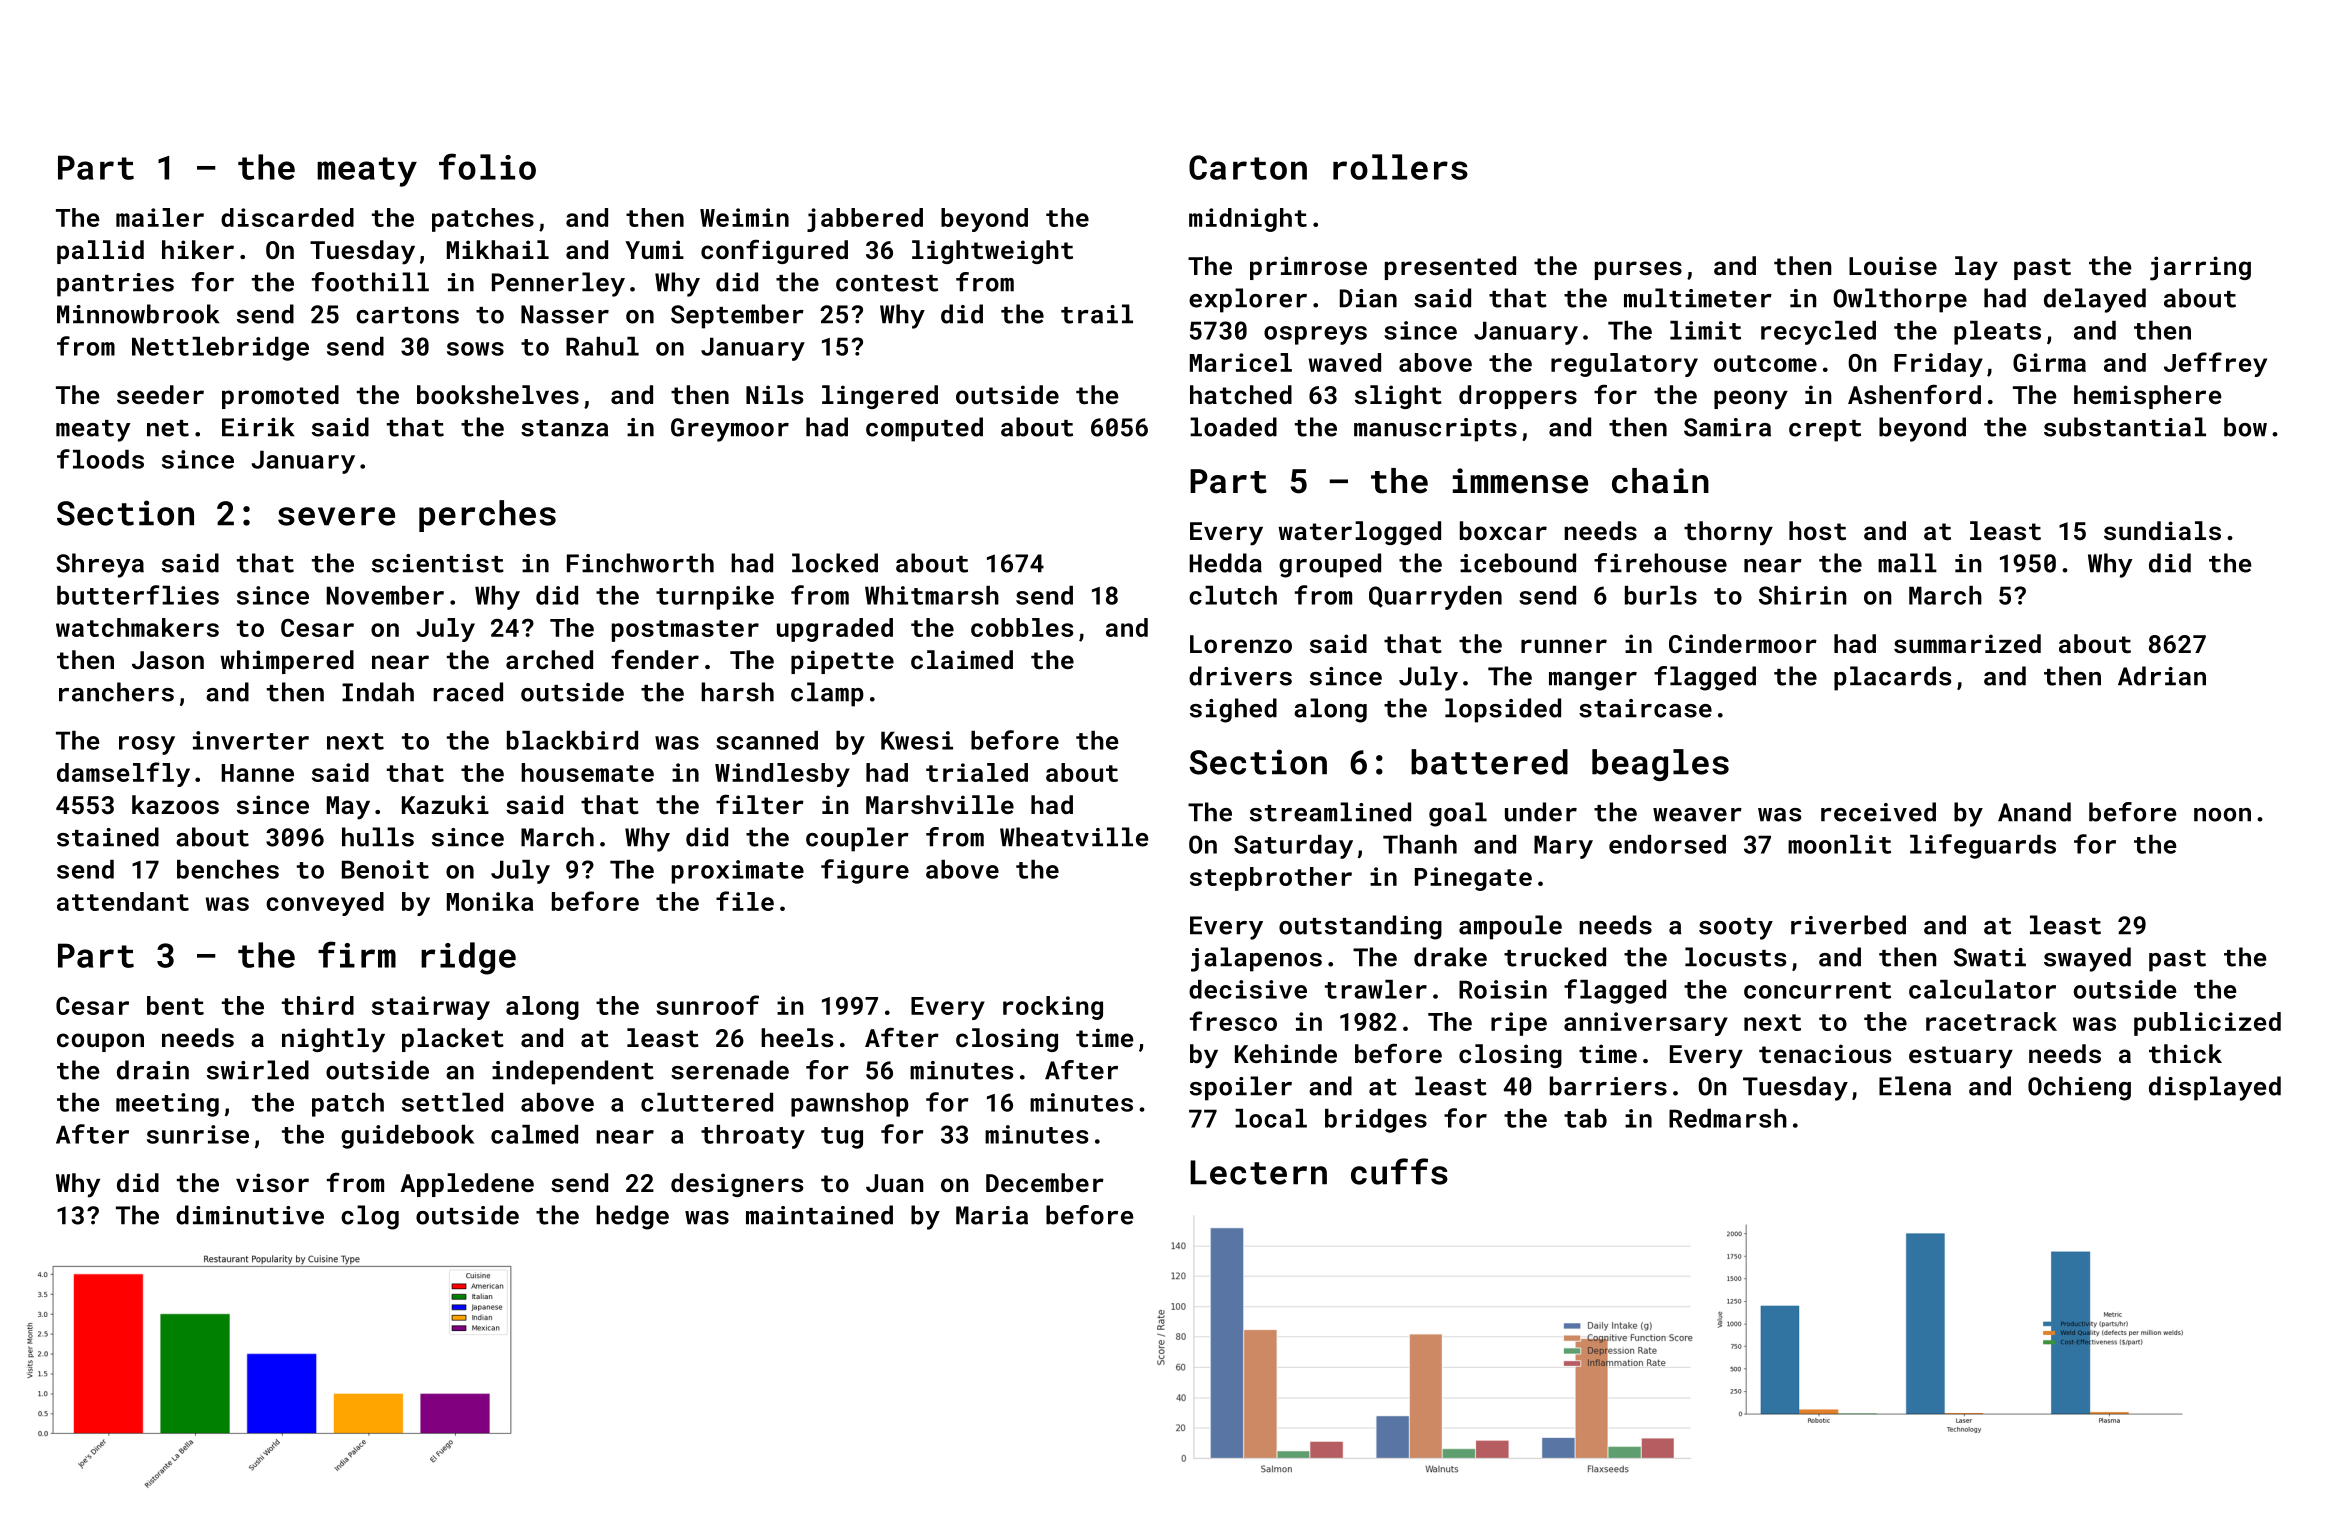  What do you see at coordinates (487, 166) in the screenshot?
I see `folio` at bounding box center [487, 166].
